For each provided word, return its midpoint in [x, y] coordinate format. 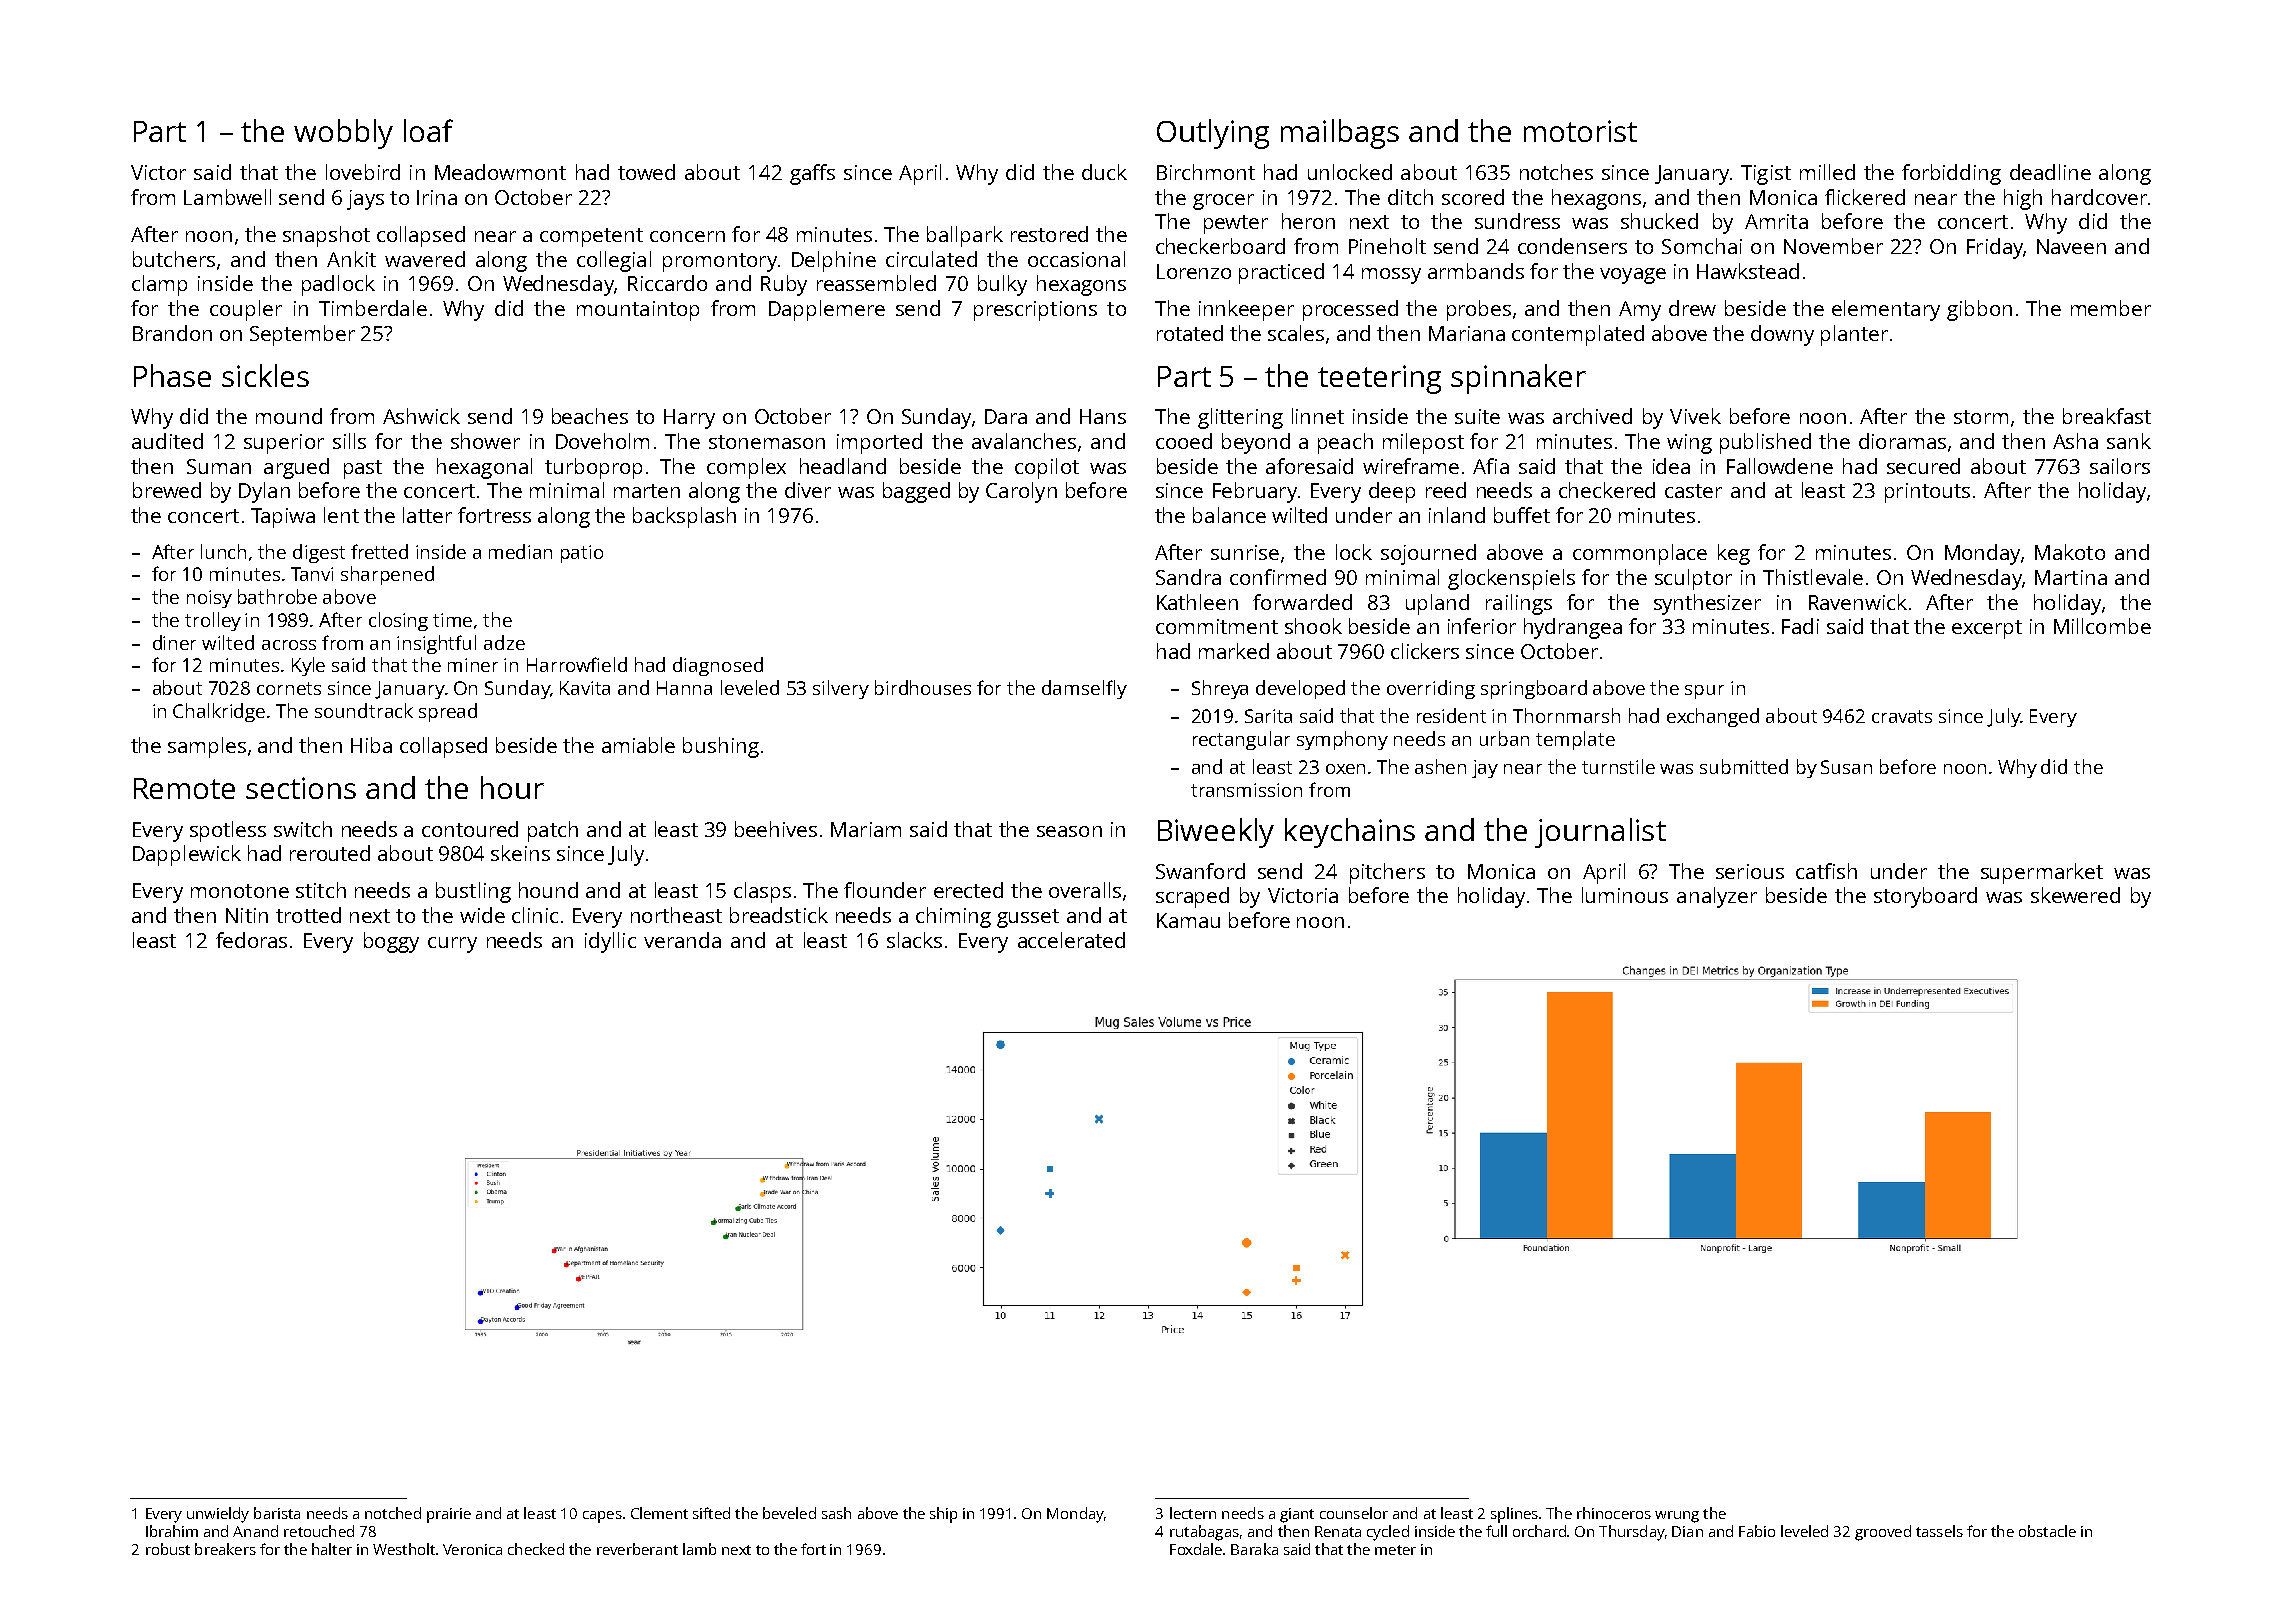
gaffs [812, 174]
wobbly [343, 134]
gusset [1028, 918]
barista [277, 1513]
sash [836, 1513]
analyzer [1717, 897]
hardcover [2099, 197]
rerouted [330, 853]
